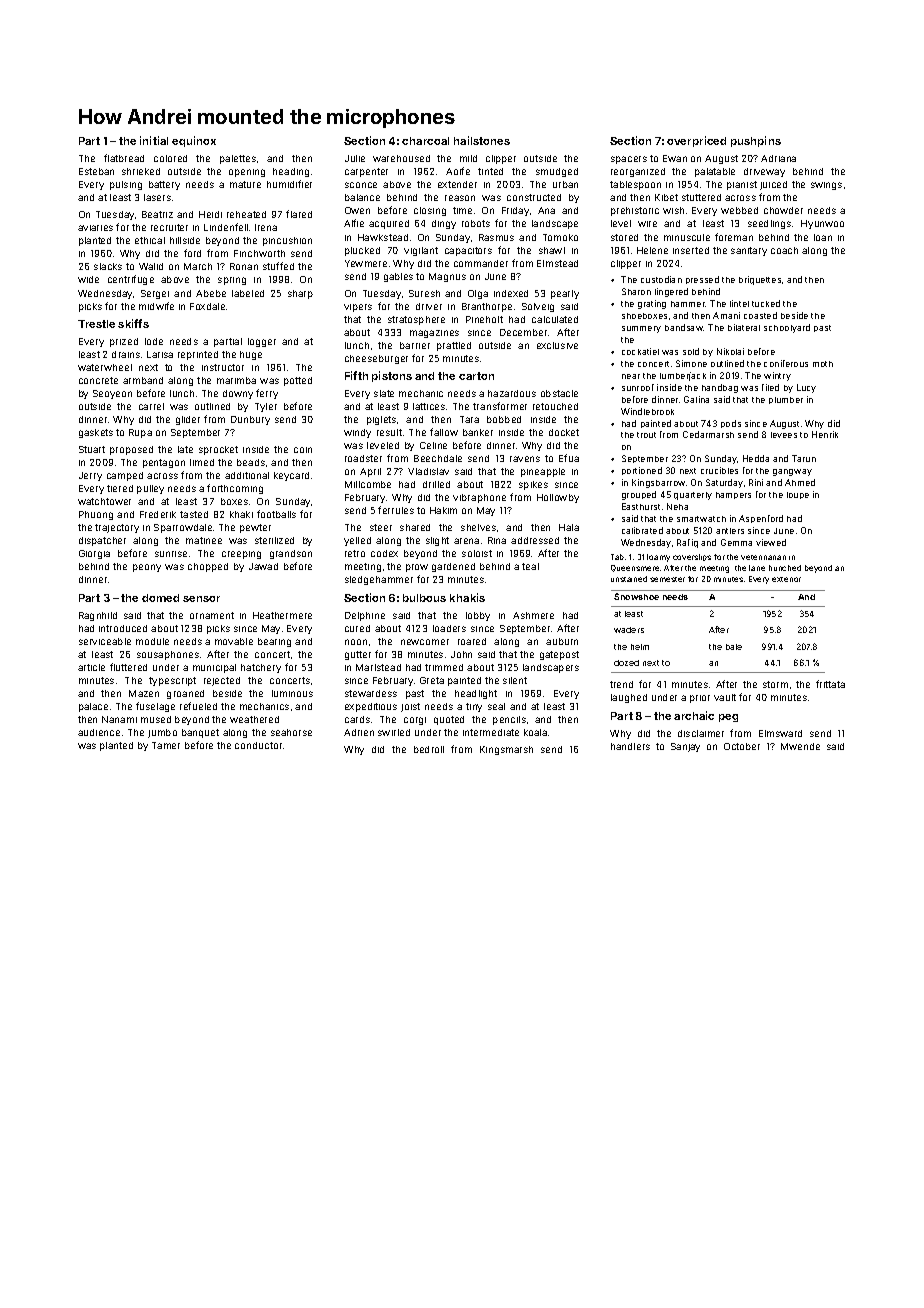 The image size is (924, 1308). Describe the element at coordinates (525, 459) in the screenshot. I see `ravens` at that location.
